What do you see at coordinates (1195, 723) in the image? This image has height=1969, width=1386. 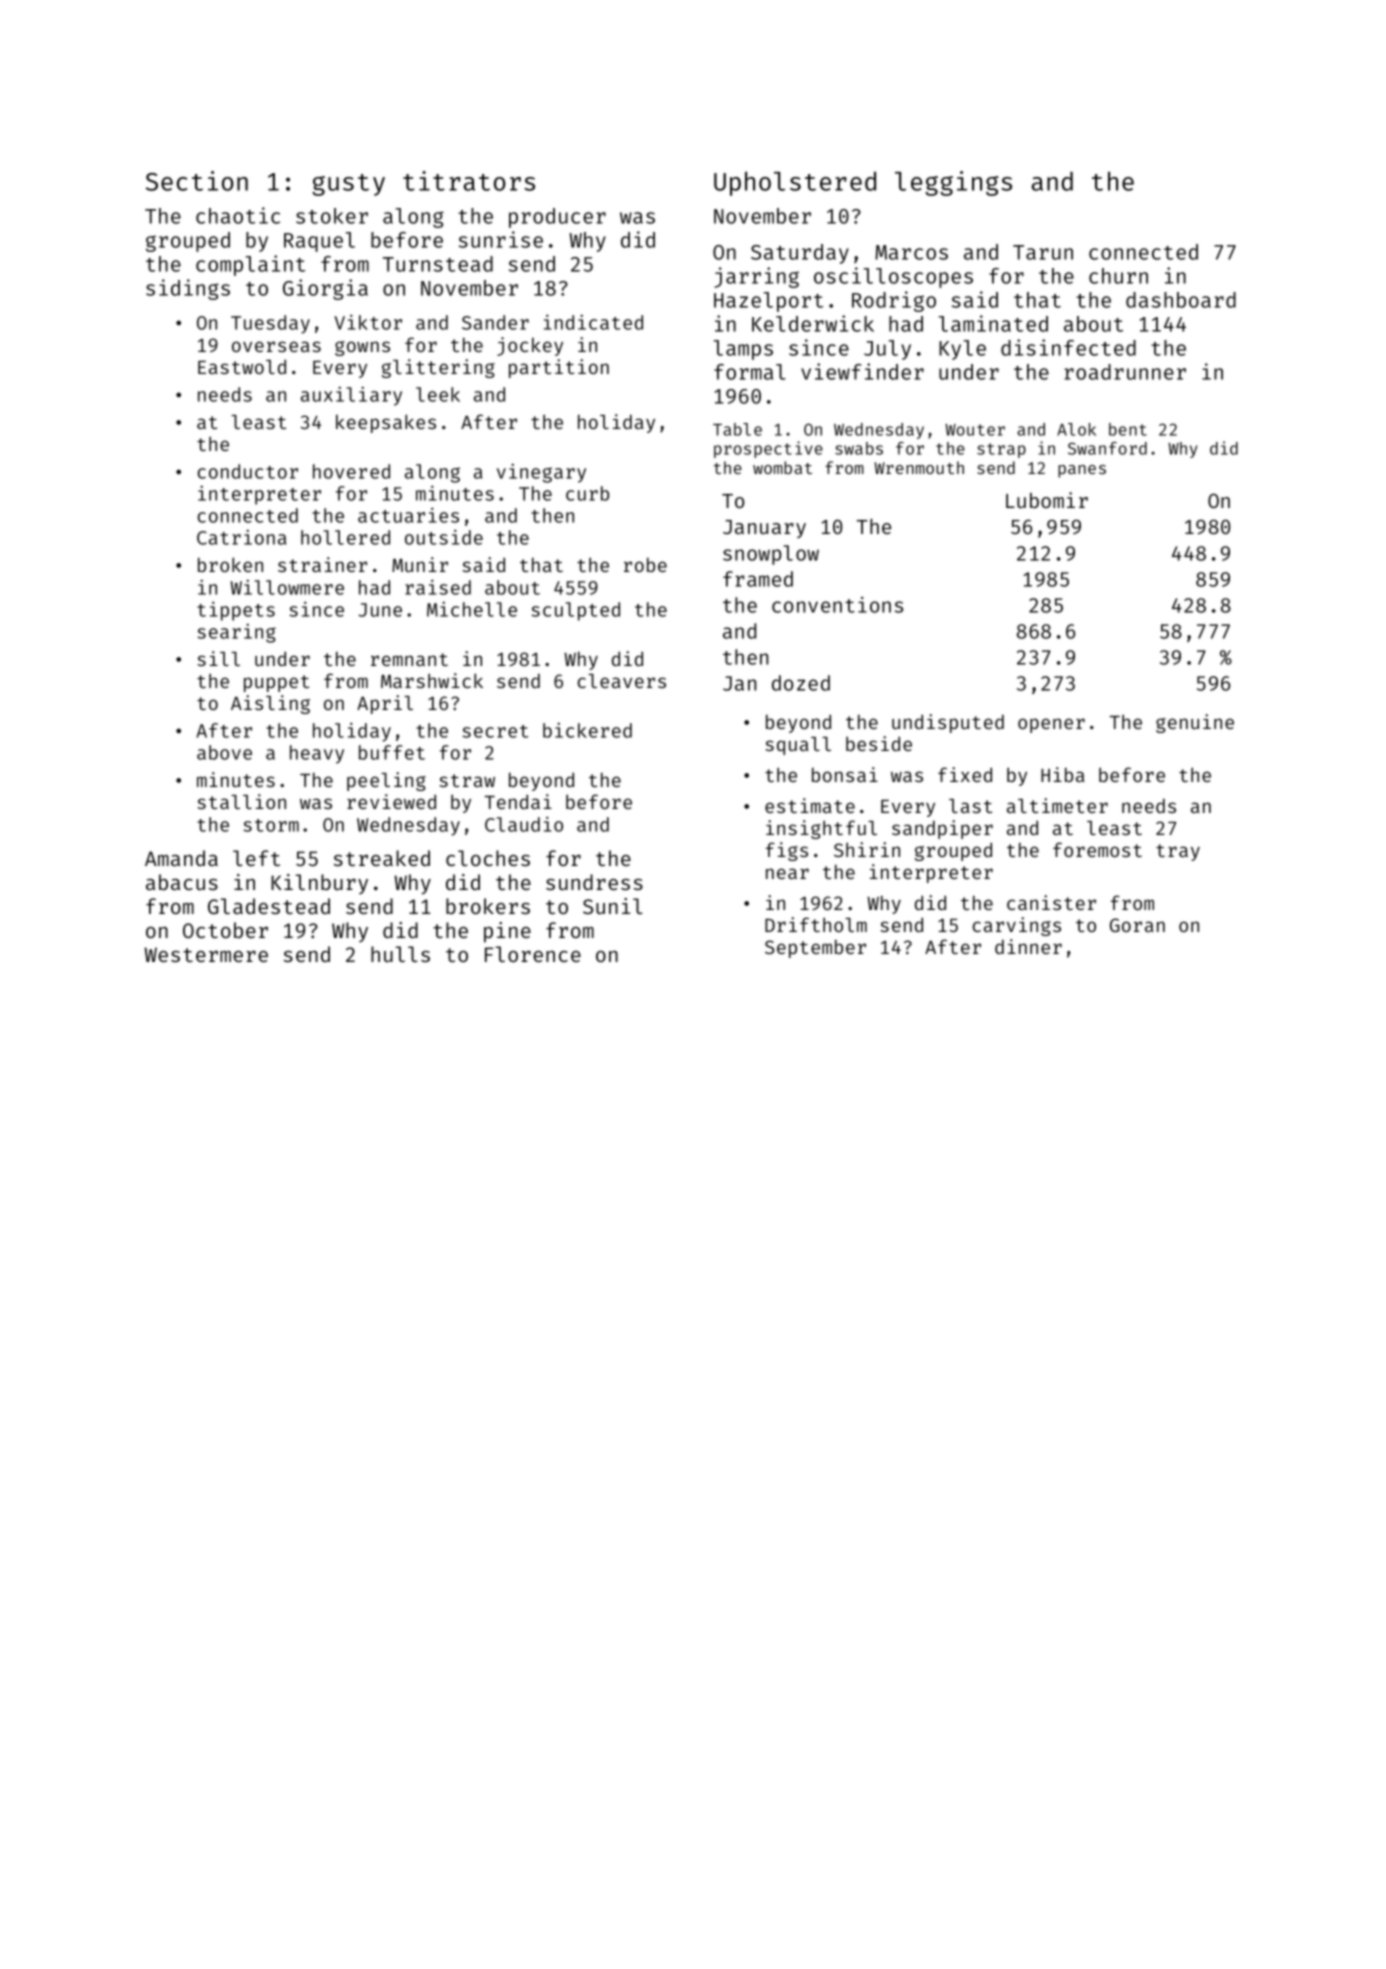 I see `genuine` at bounding box center [1195, 723].
